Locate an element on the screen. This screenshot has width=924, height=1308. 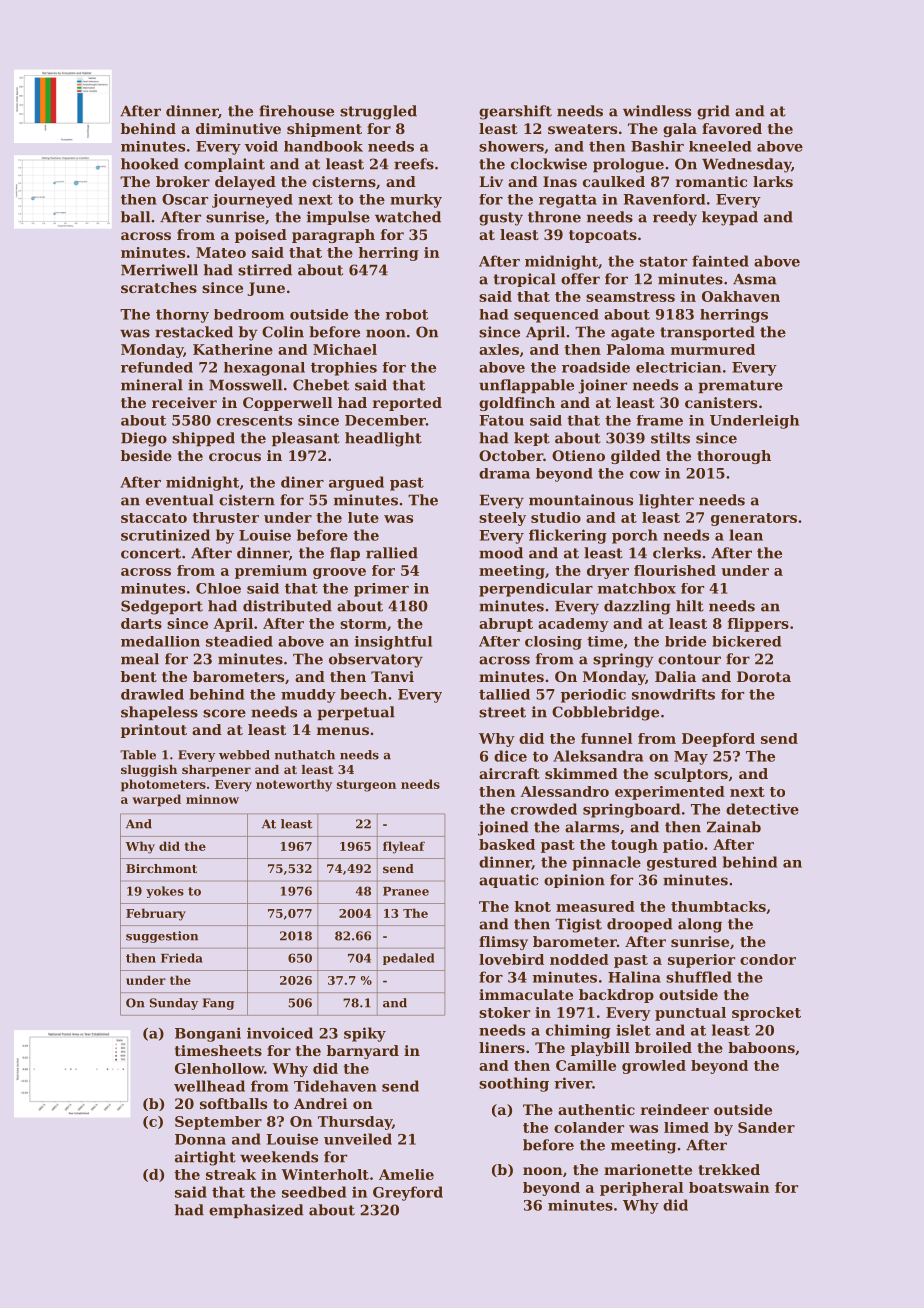
sweaters is located at coordinates (582, 129).
